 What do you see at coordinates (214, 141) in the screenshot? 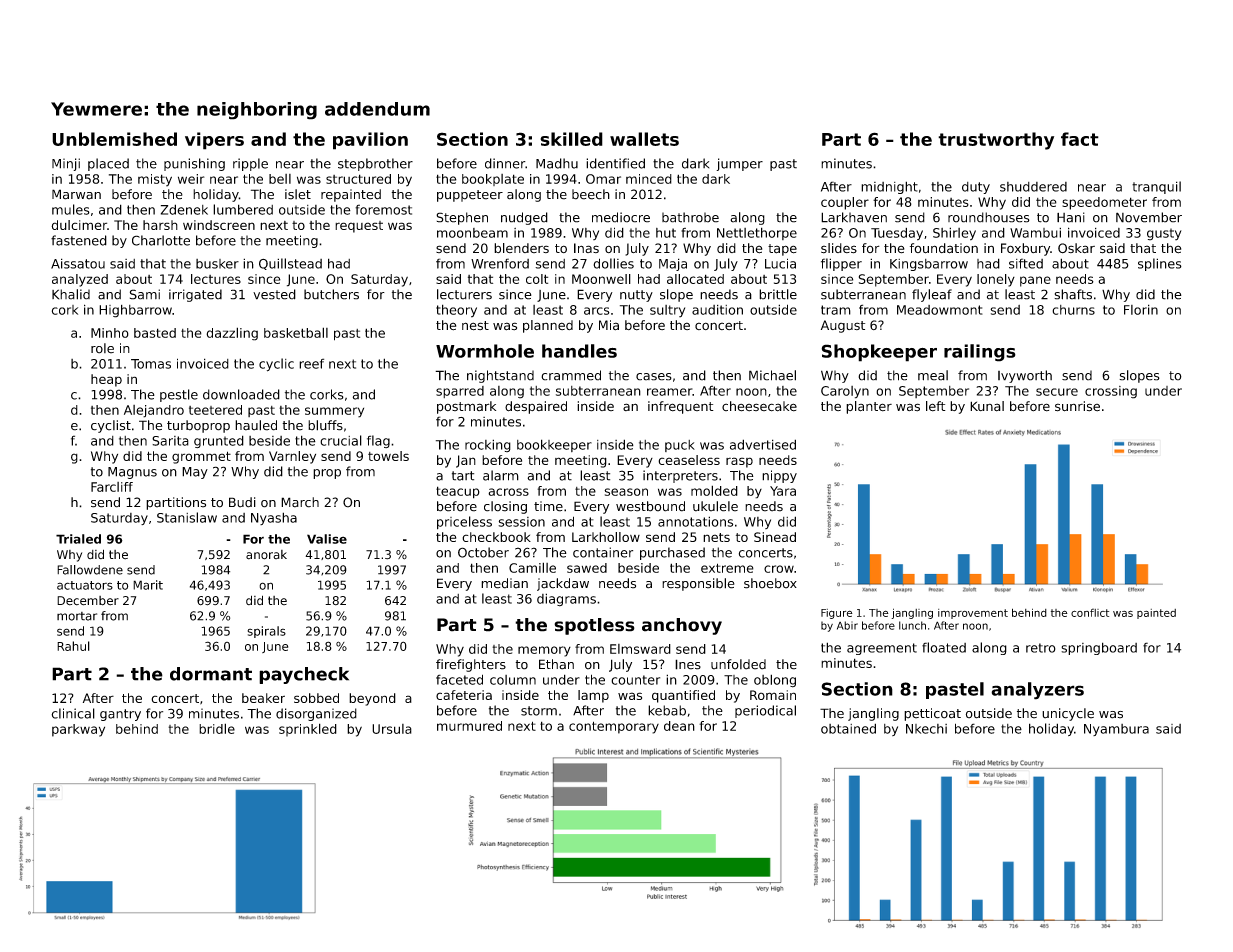
I see `vipers` at bounding box center [214, 141].
